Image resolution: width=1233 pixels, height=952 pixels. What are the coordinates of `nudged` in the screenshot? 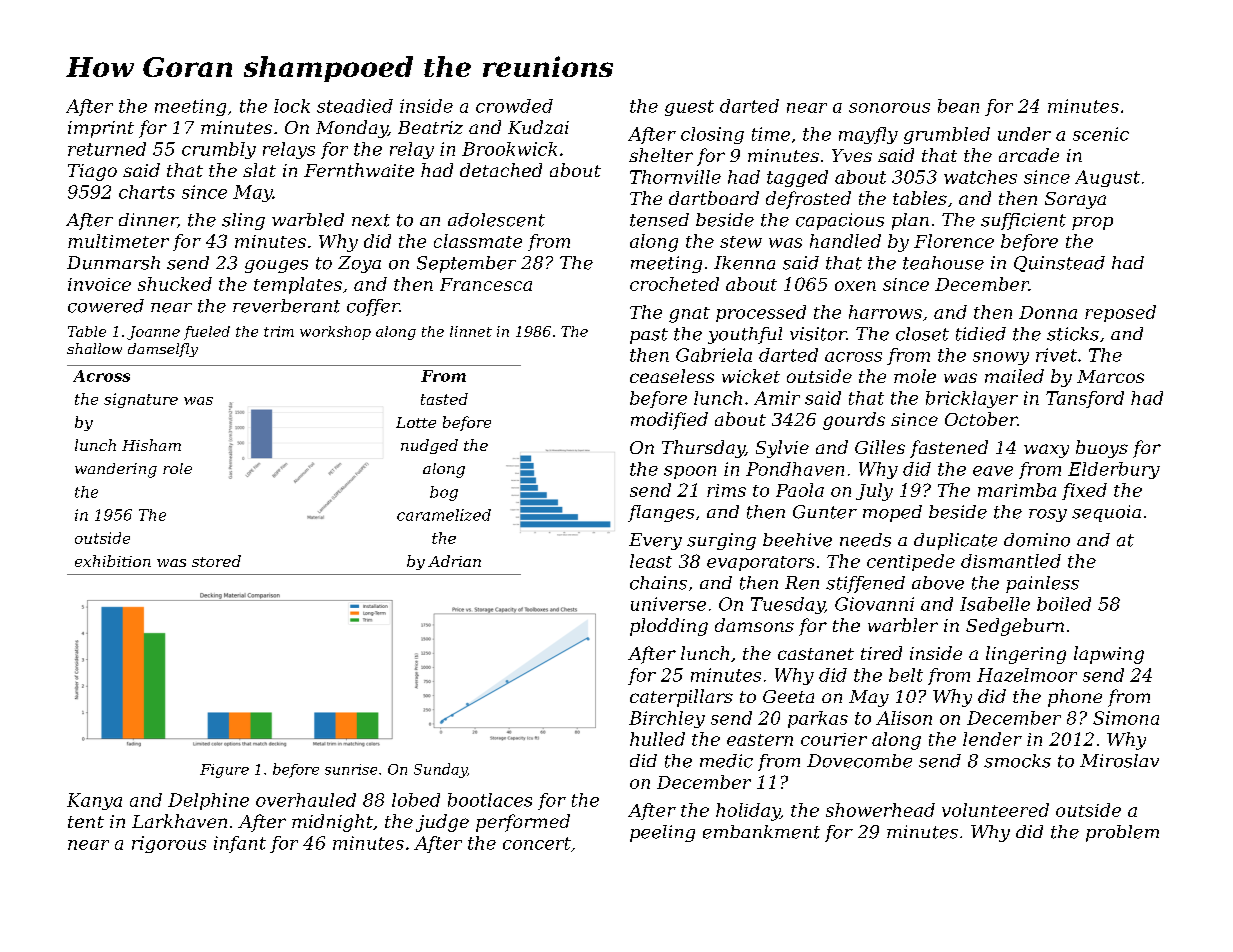 It's located at (429, 446).
